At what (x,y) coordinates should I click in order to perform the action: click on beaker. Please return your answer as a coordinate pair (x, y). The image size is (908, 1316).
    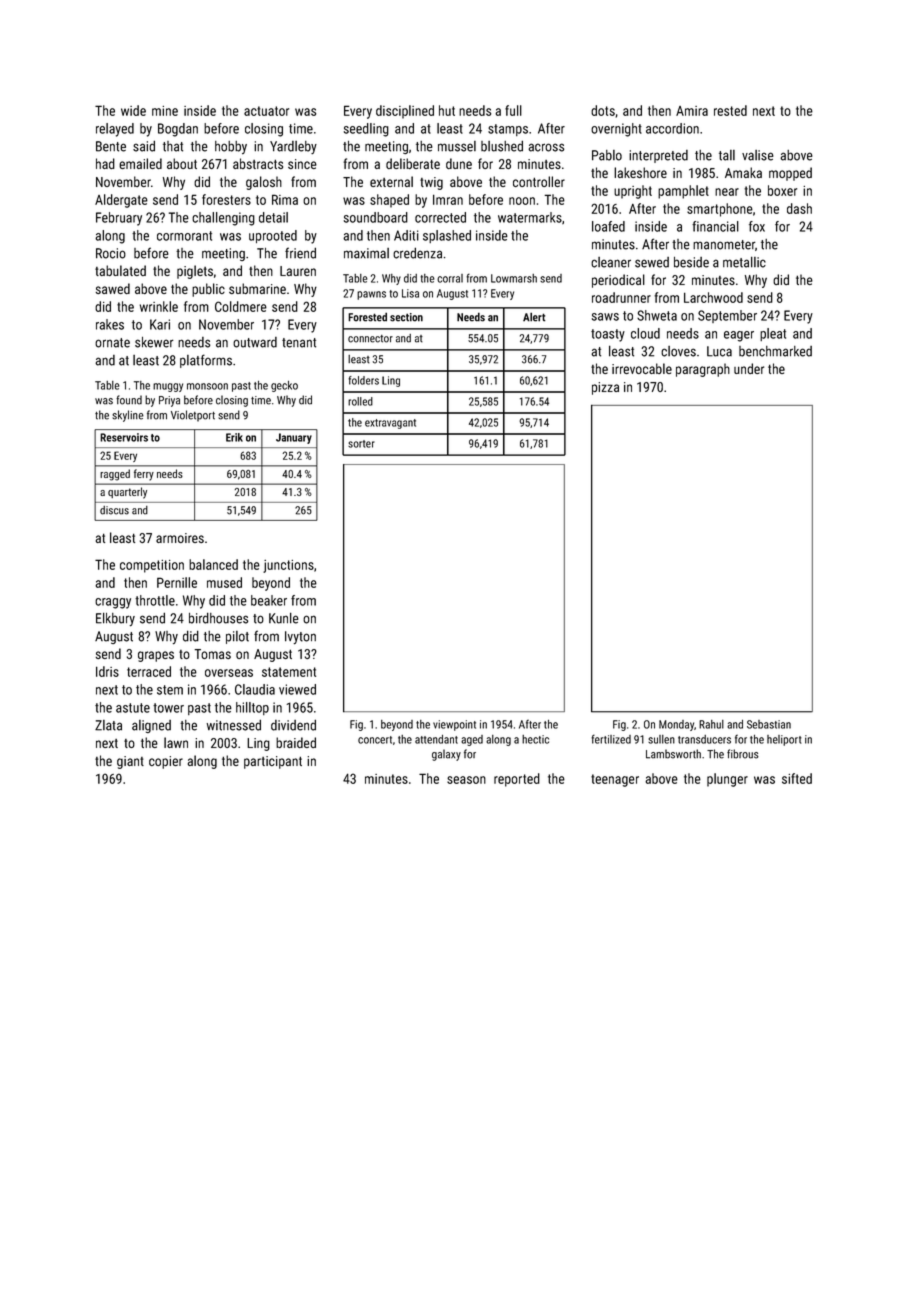
    Looking at the image, I should click on (269, 600).
